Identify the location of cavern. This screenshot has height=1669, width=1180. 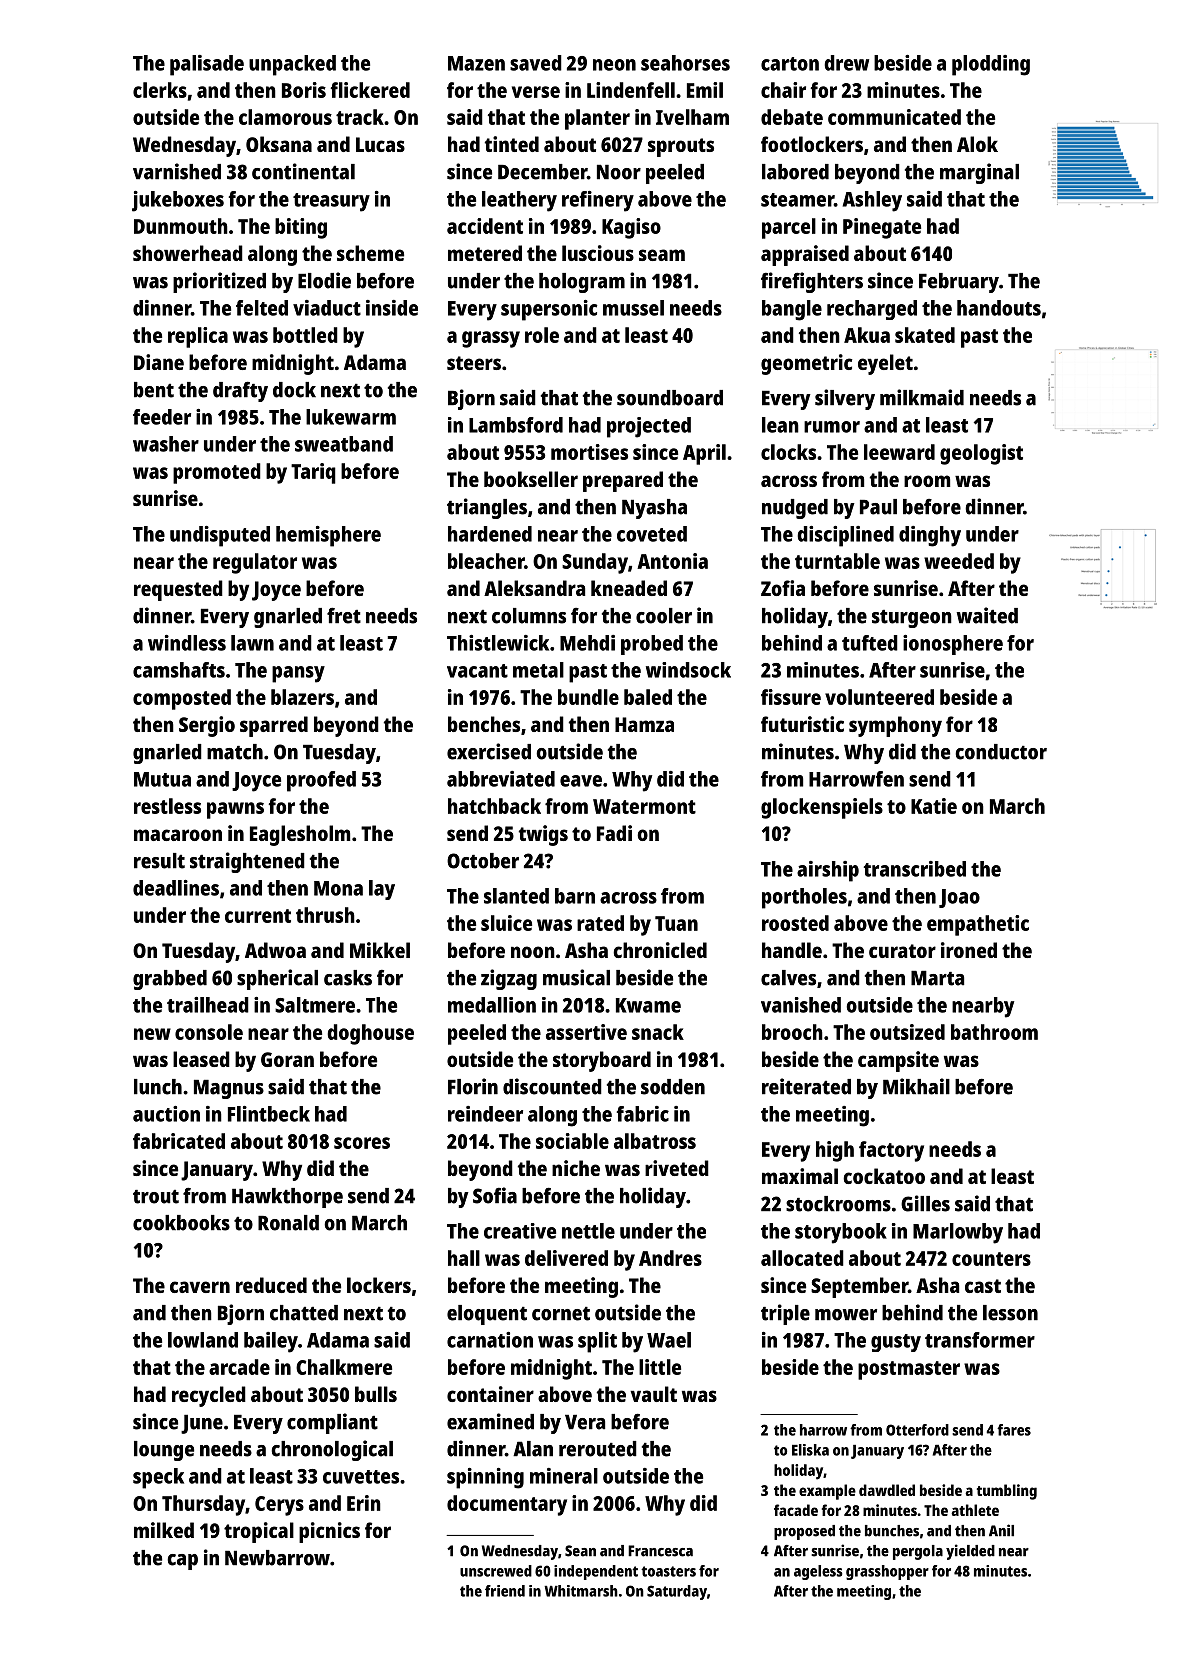
(200, 1287).
